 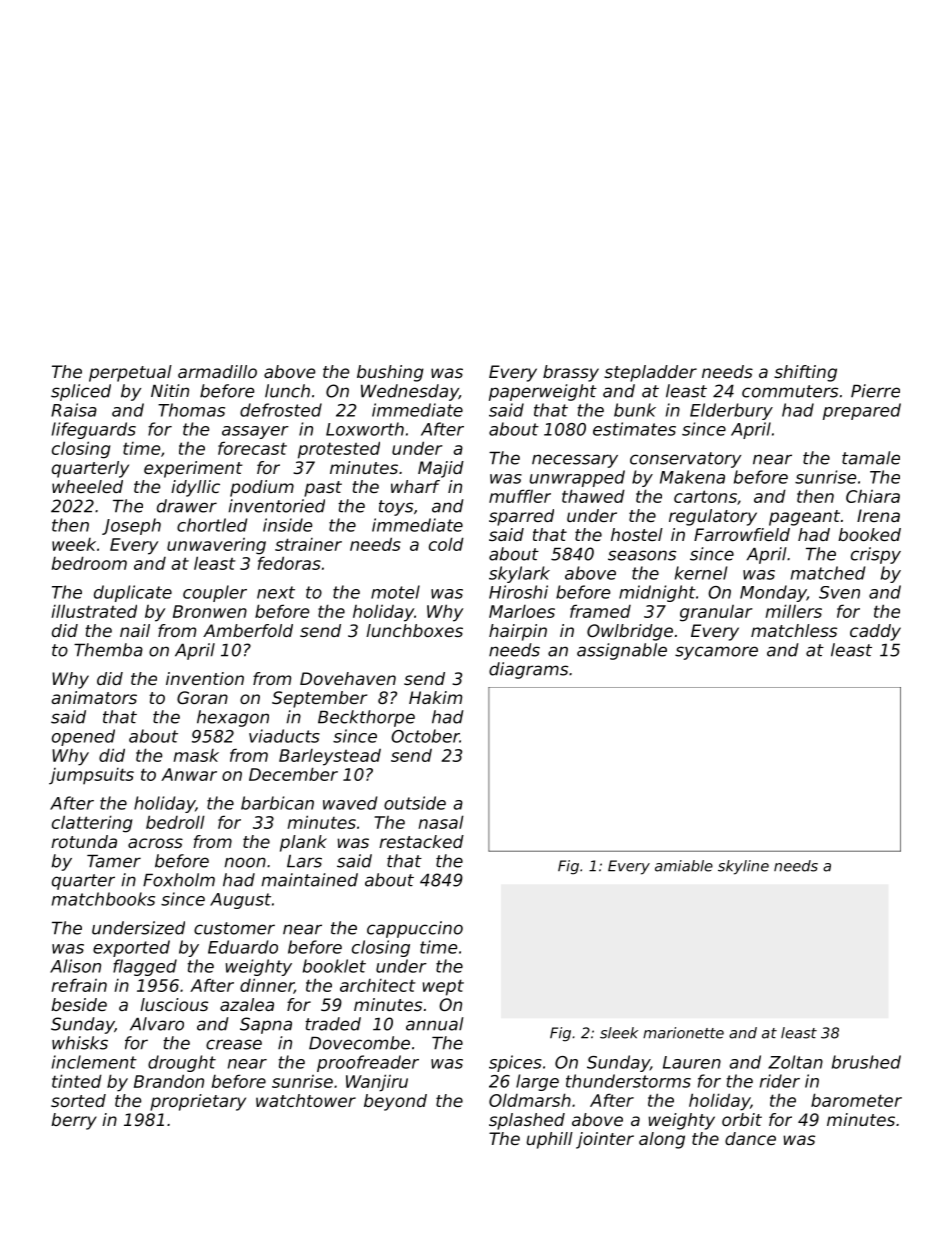 What do you see at coordinates (634, 429) in the screenshot?
I see `estimates` at bounding box center [634, 429].
